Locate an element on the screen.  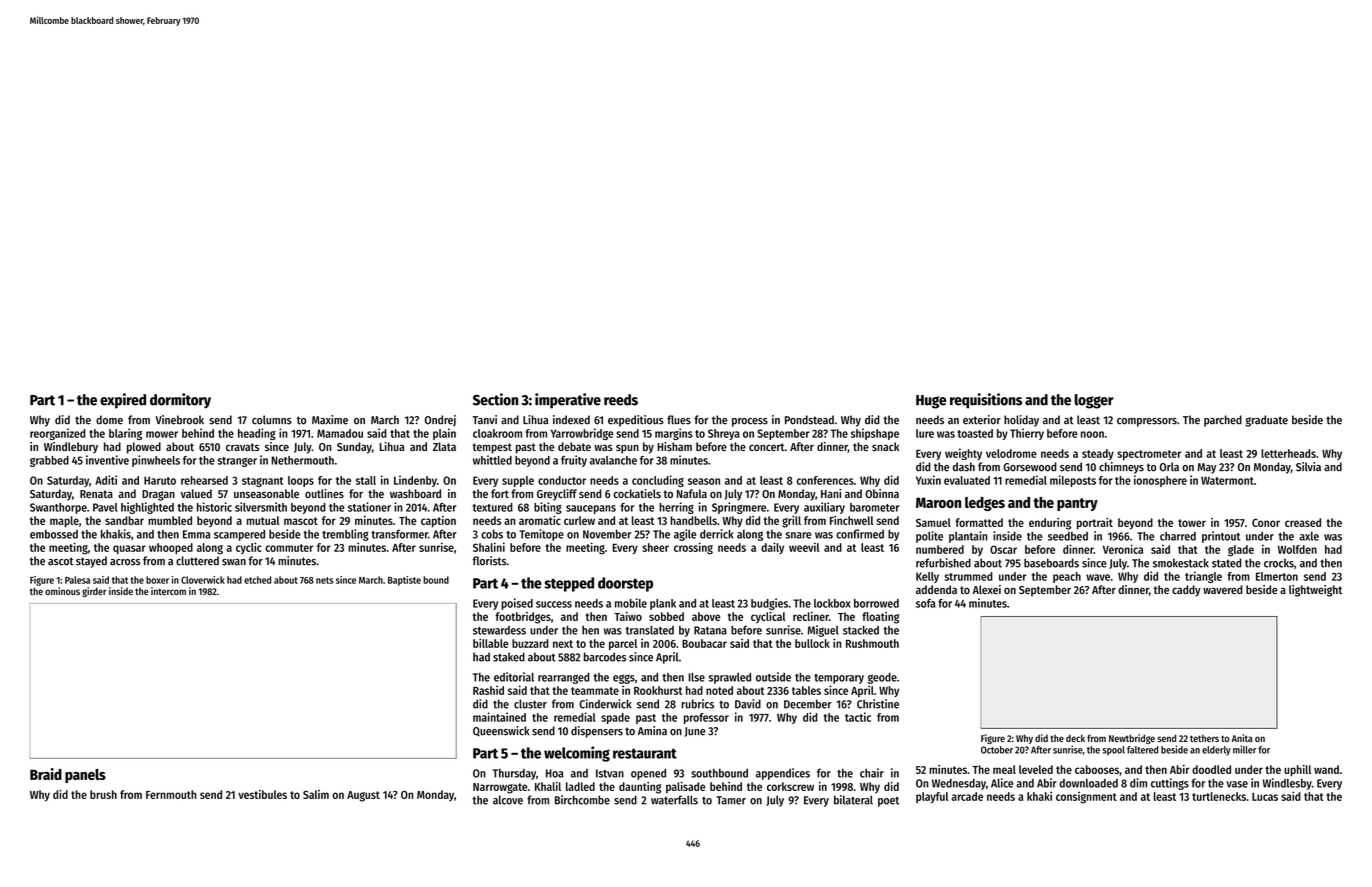
concluding is located at coordinates (658, 481).
